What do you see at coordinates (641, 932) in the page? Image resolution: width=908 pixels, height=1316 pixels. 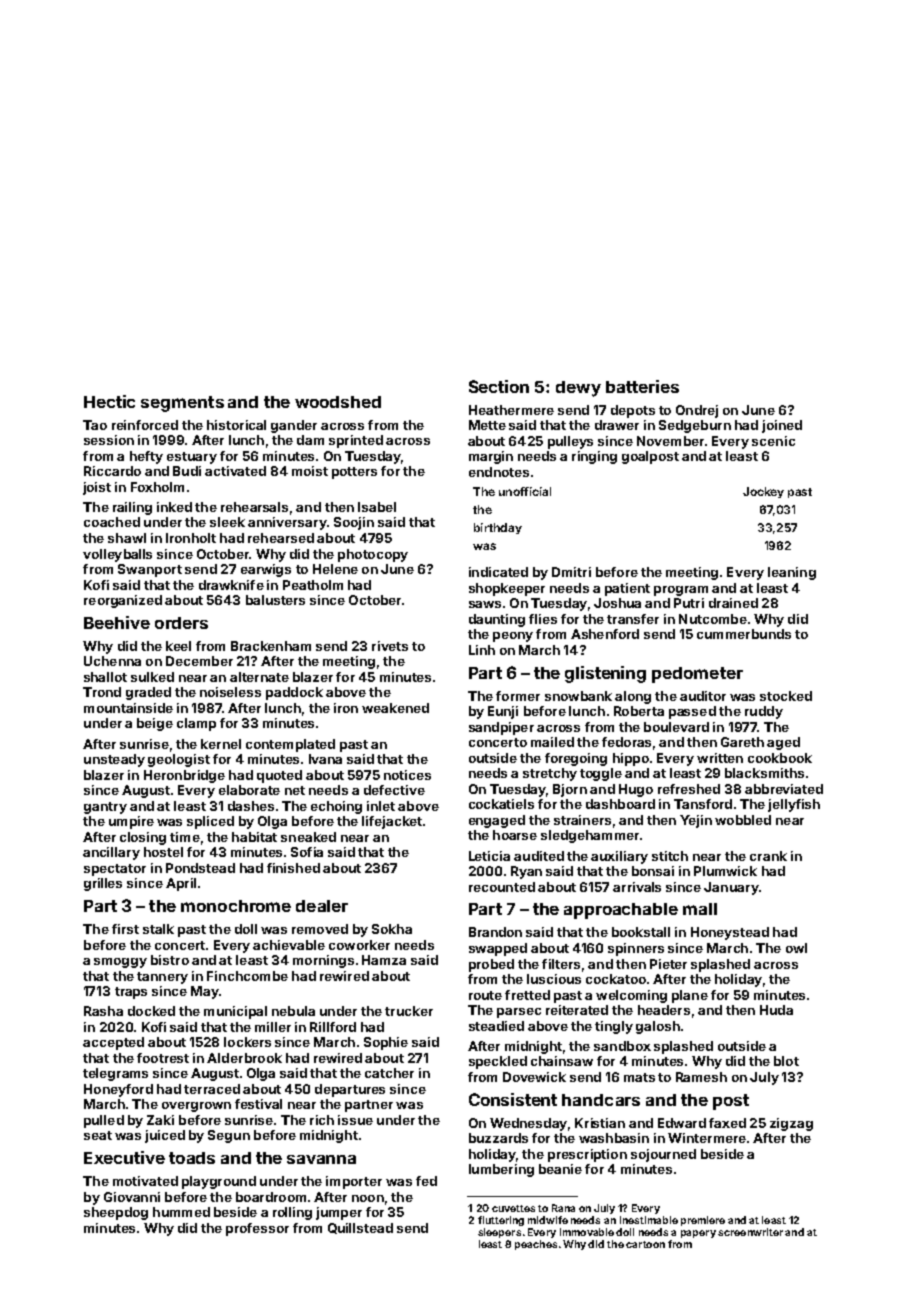 I see `bookstall` at bounding box center [641, 932].
